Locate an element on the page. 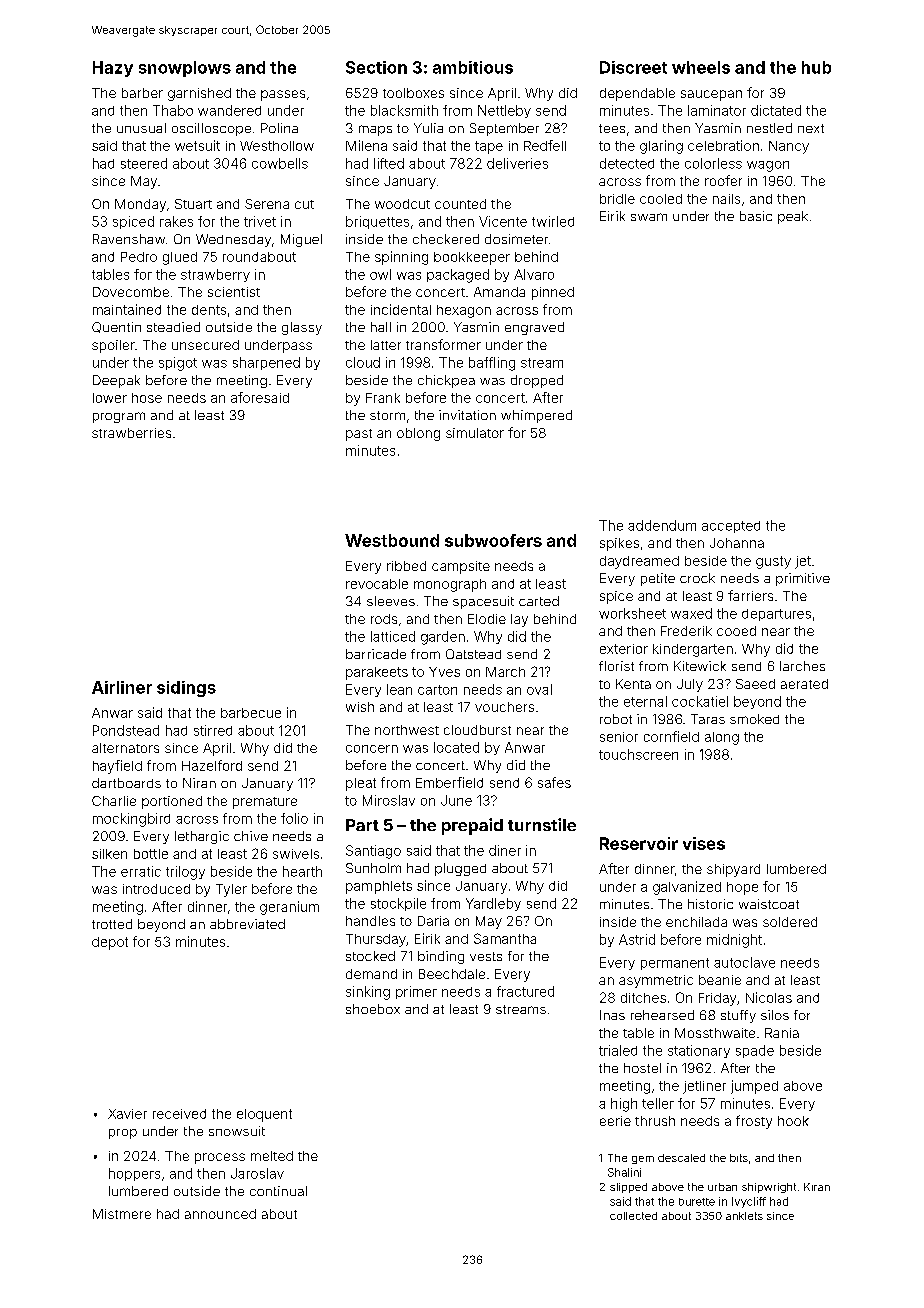 Image resolution: width=924 pixels, height=1308 pixels. ambitious is located at coordinates (473, 67).
